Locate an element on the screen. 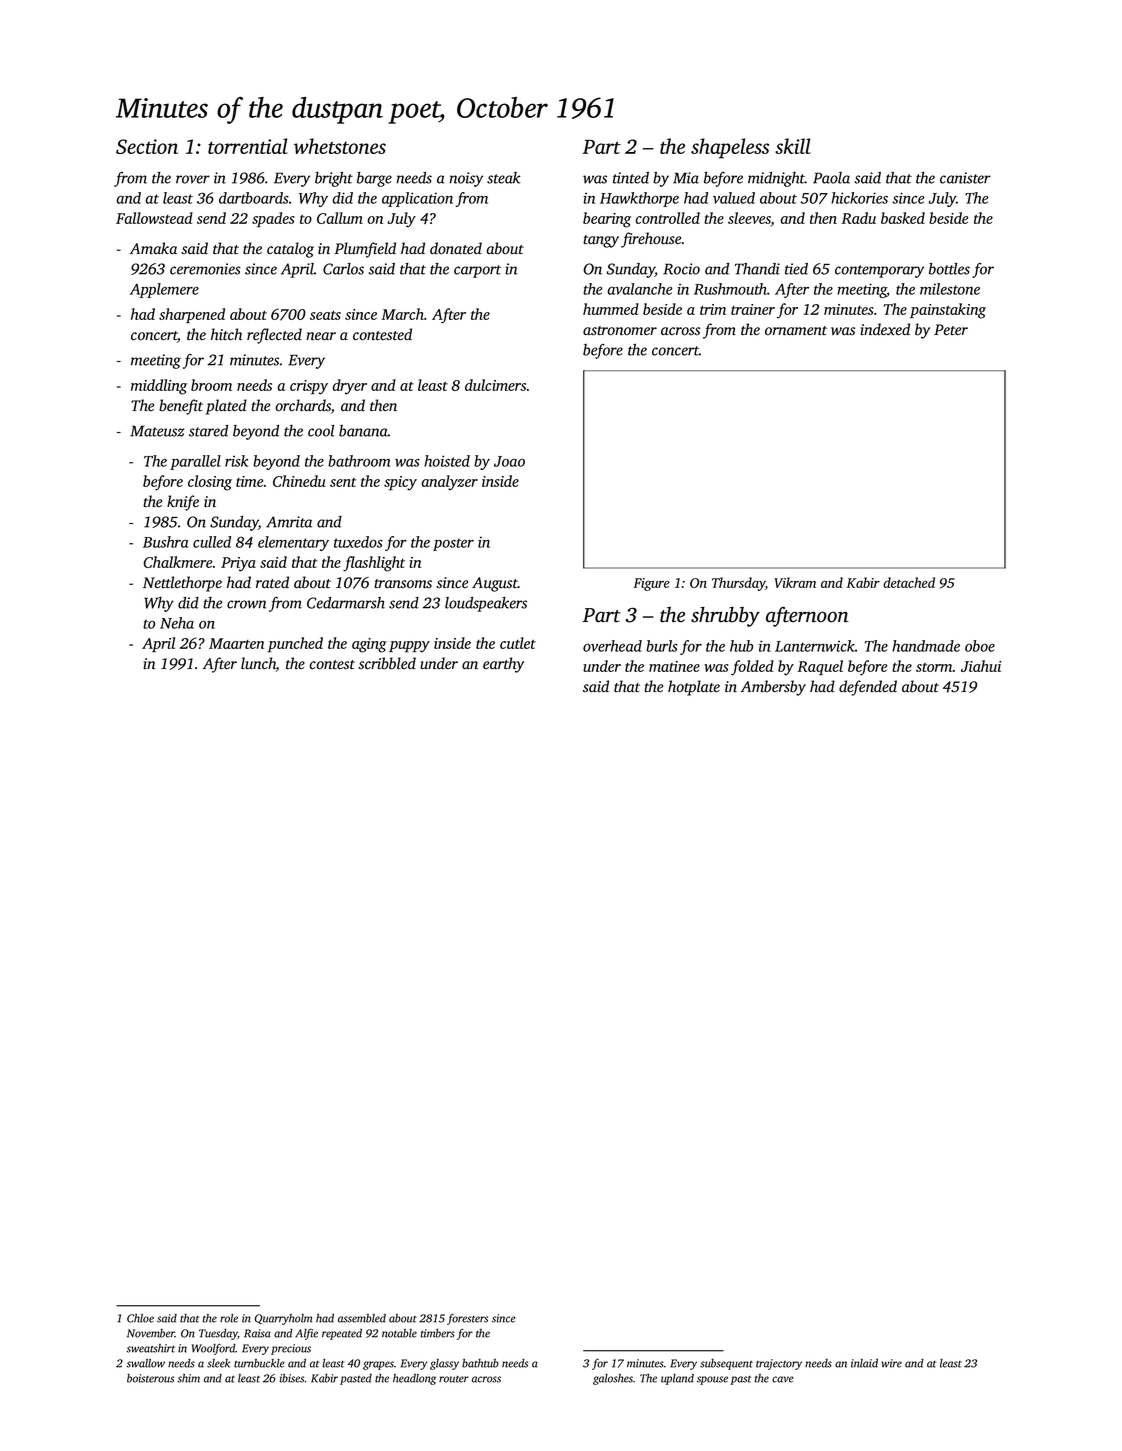 The height and width of the screenshot is (1451, 1122). canister is located at coordinates (965, 178).
